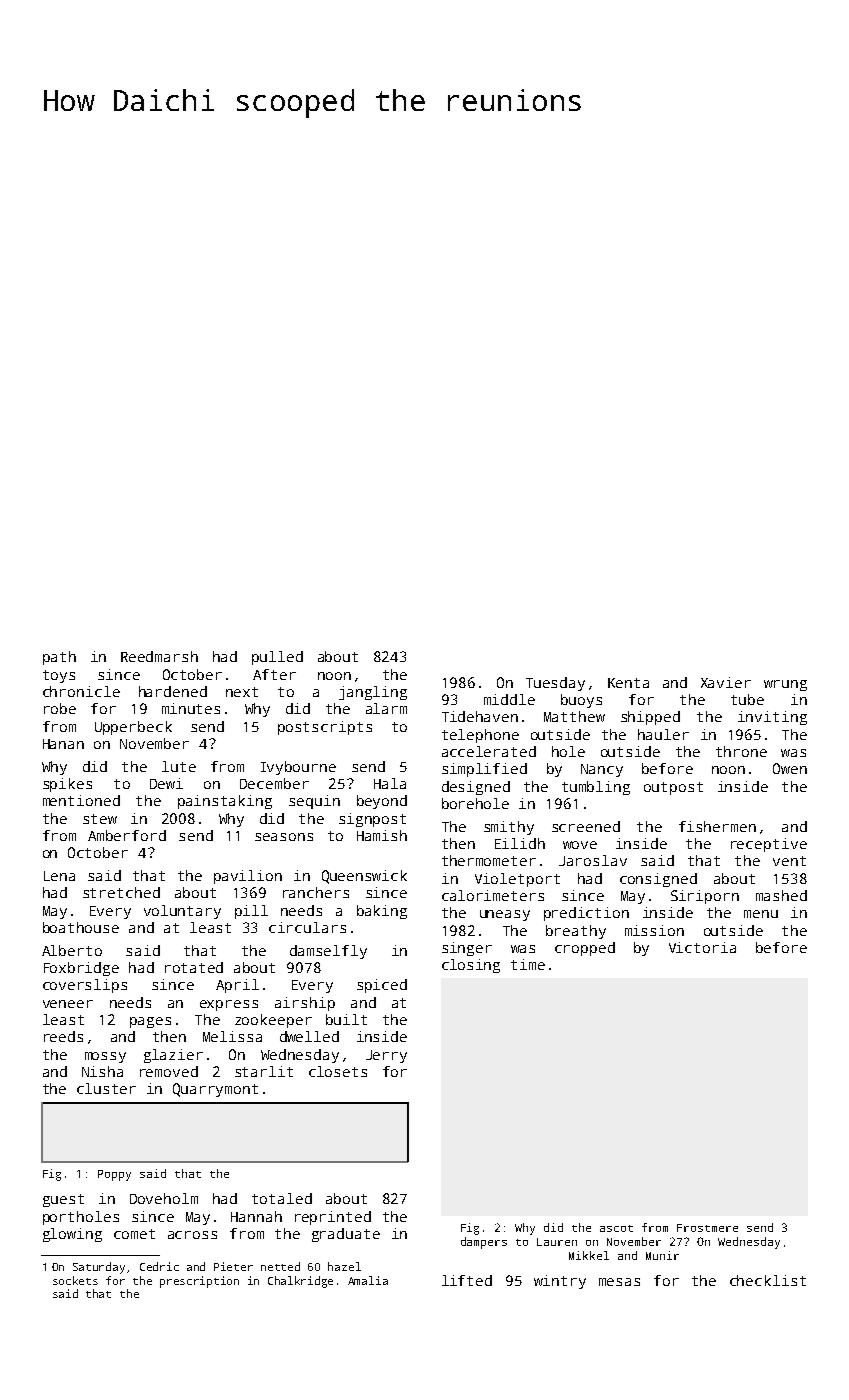 This page has height=1400, width=849. Describe the element at coordinates (702, 947) in the page. I see `Victoria` at that location.
